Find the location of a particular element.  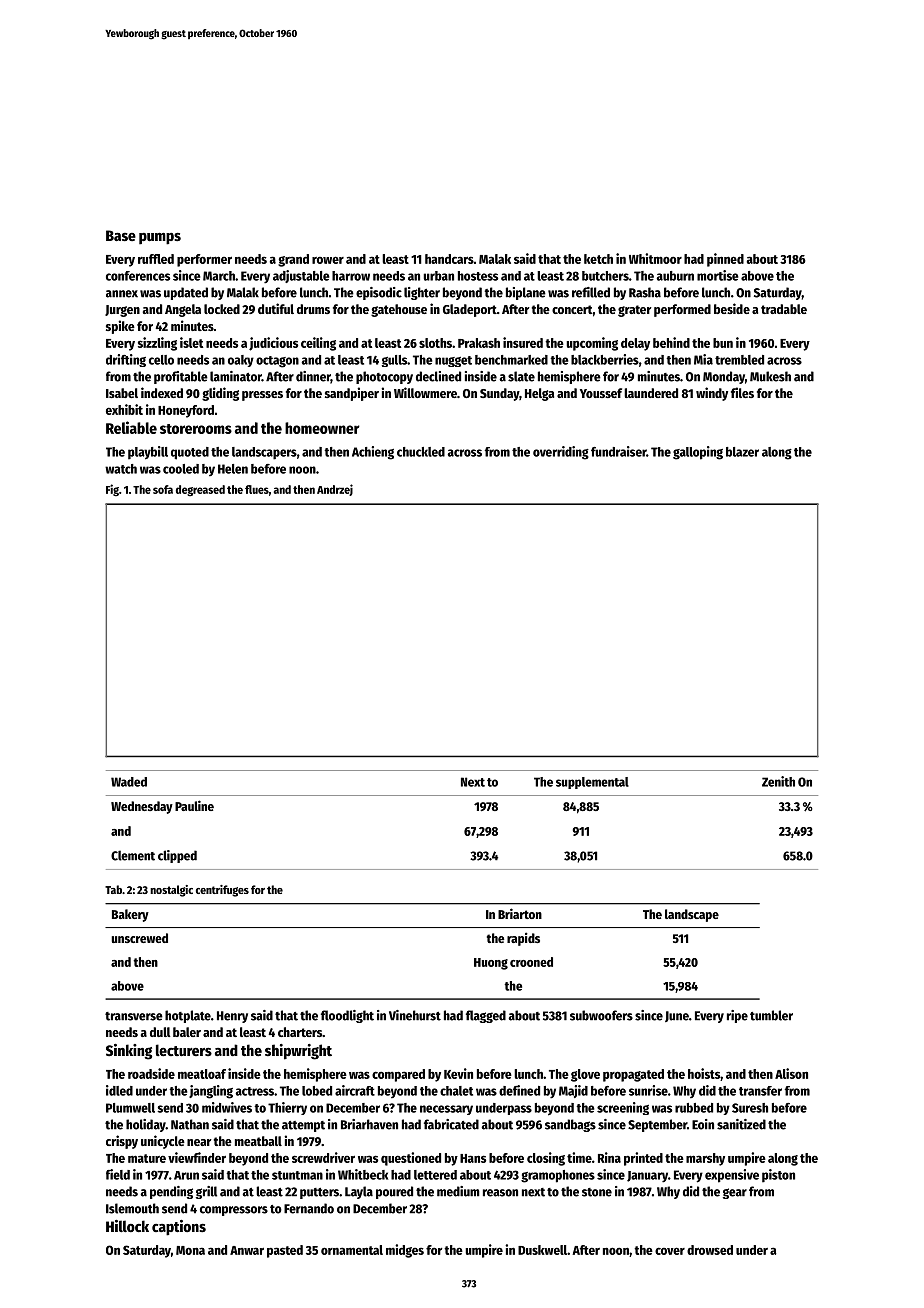

rower is located at coordinates (328, 260).
